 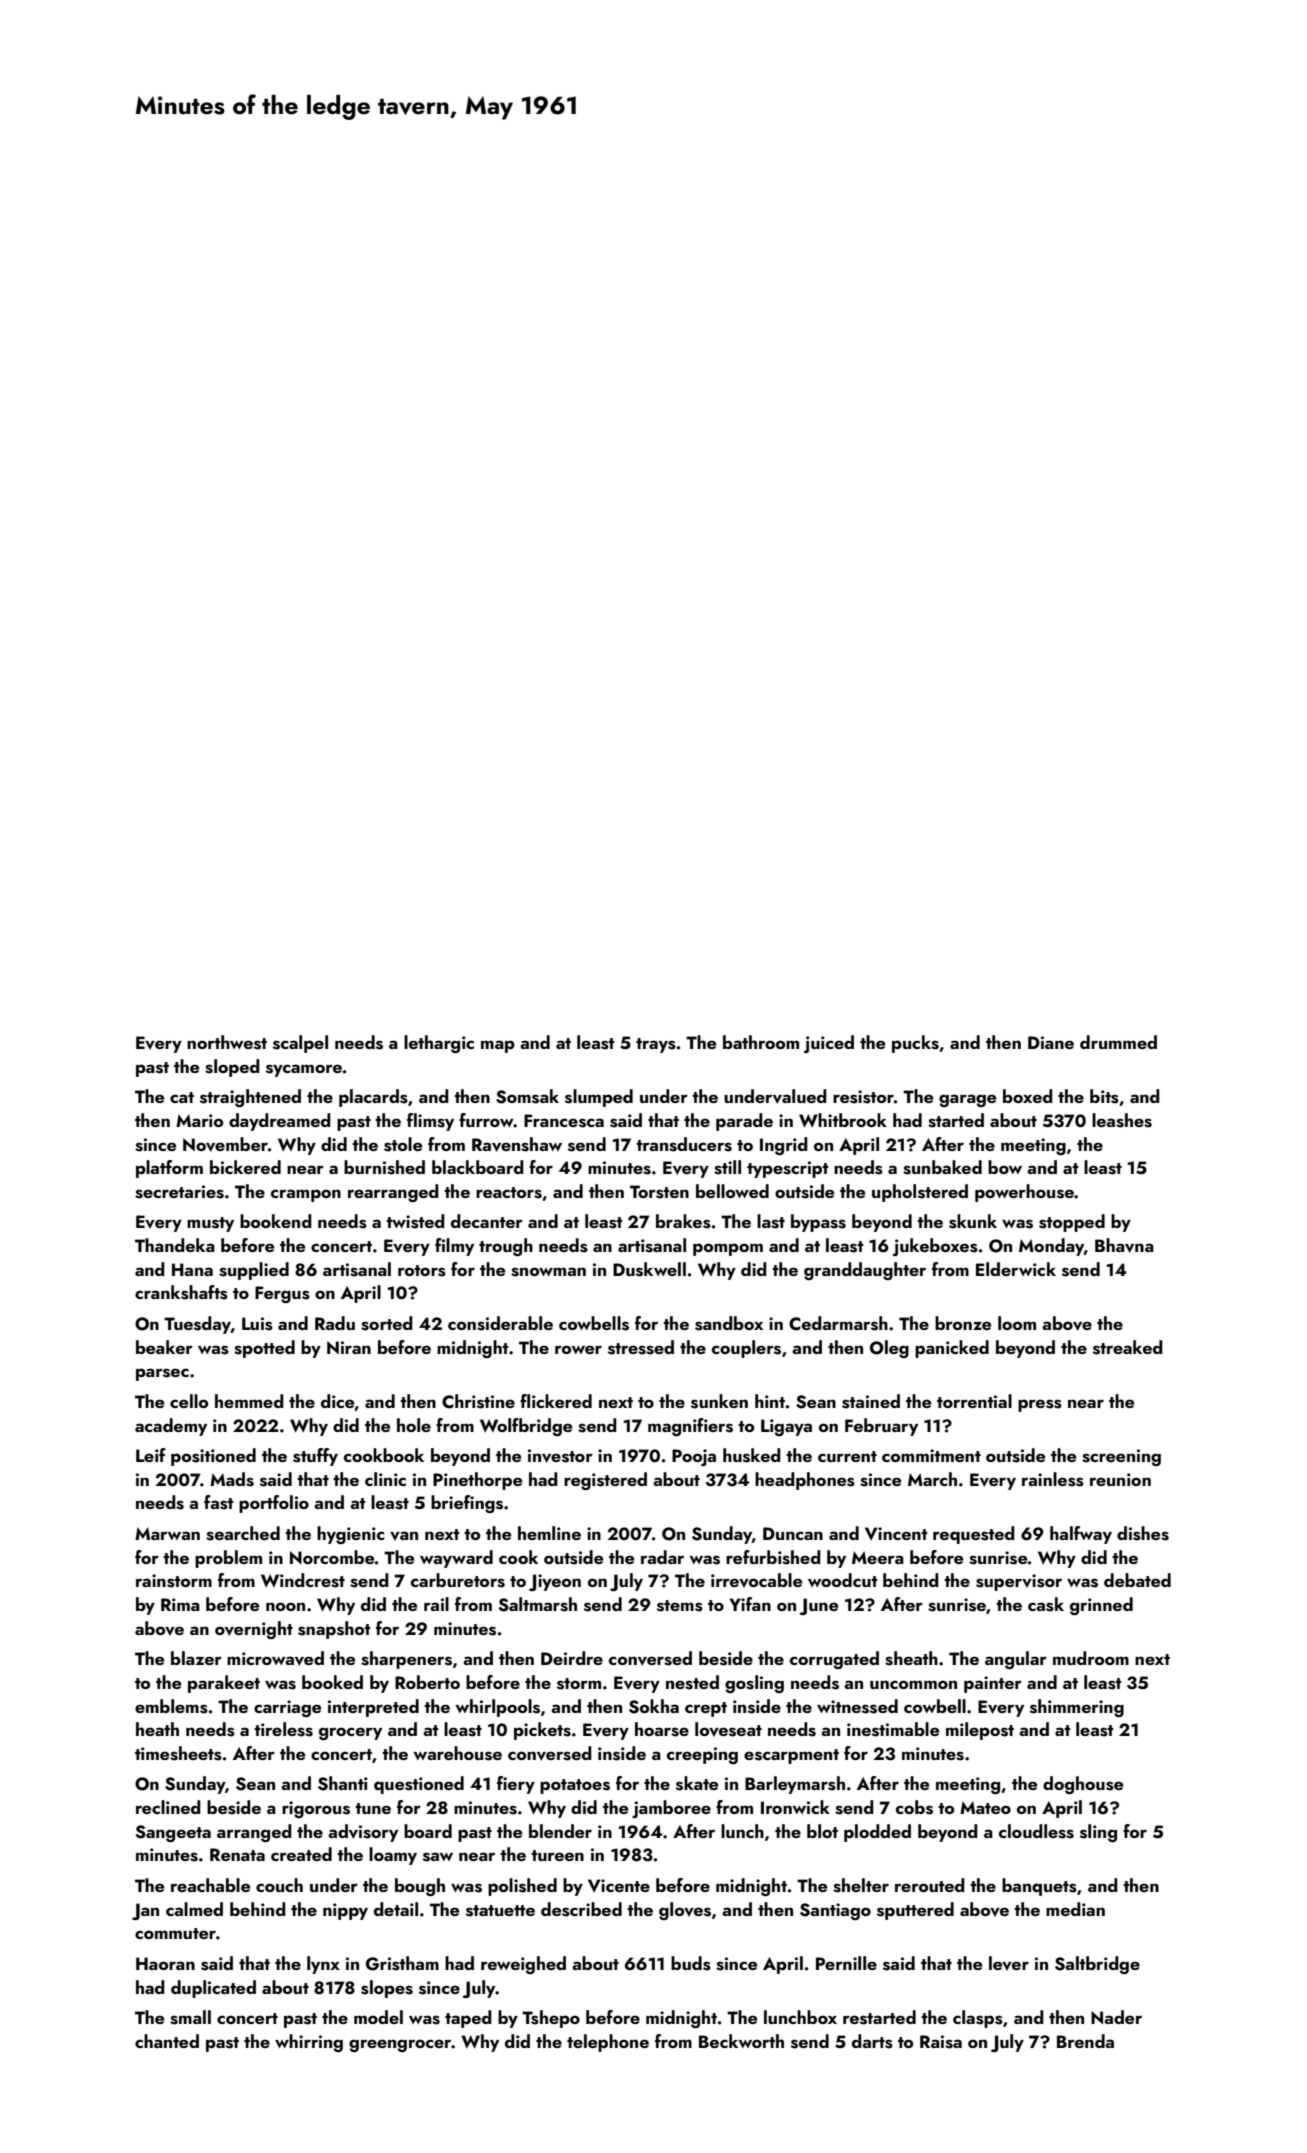 What do you see at coordinates (656, 1045) in the screenshot?
I see `trays` at bounding box center [656, 1045].
